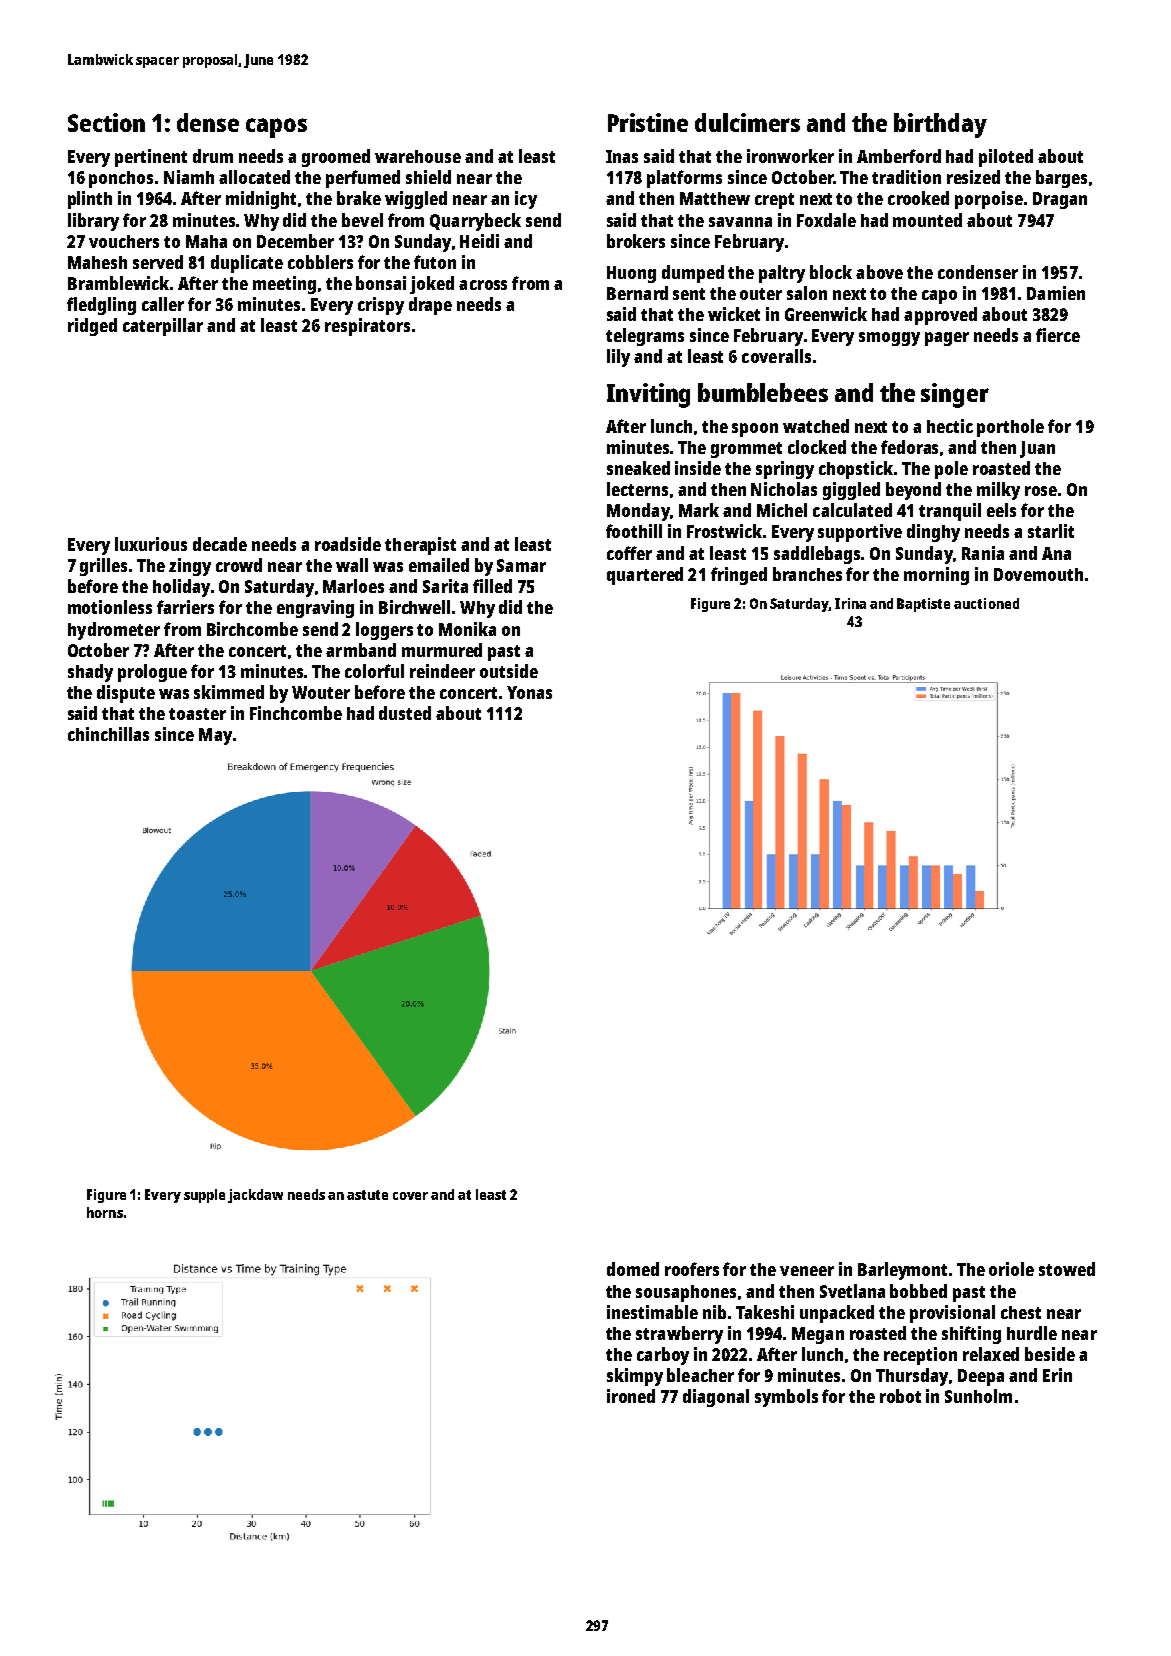 The image size is (1171, 1656). Describe the element at coordinates (986, 603) in the page. I see `auctioned` at that location.
